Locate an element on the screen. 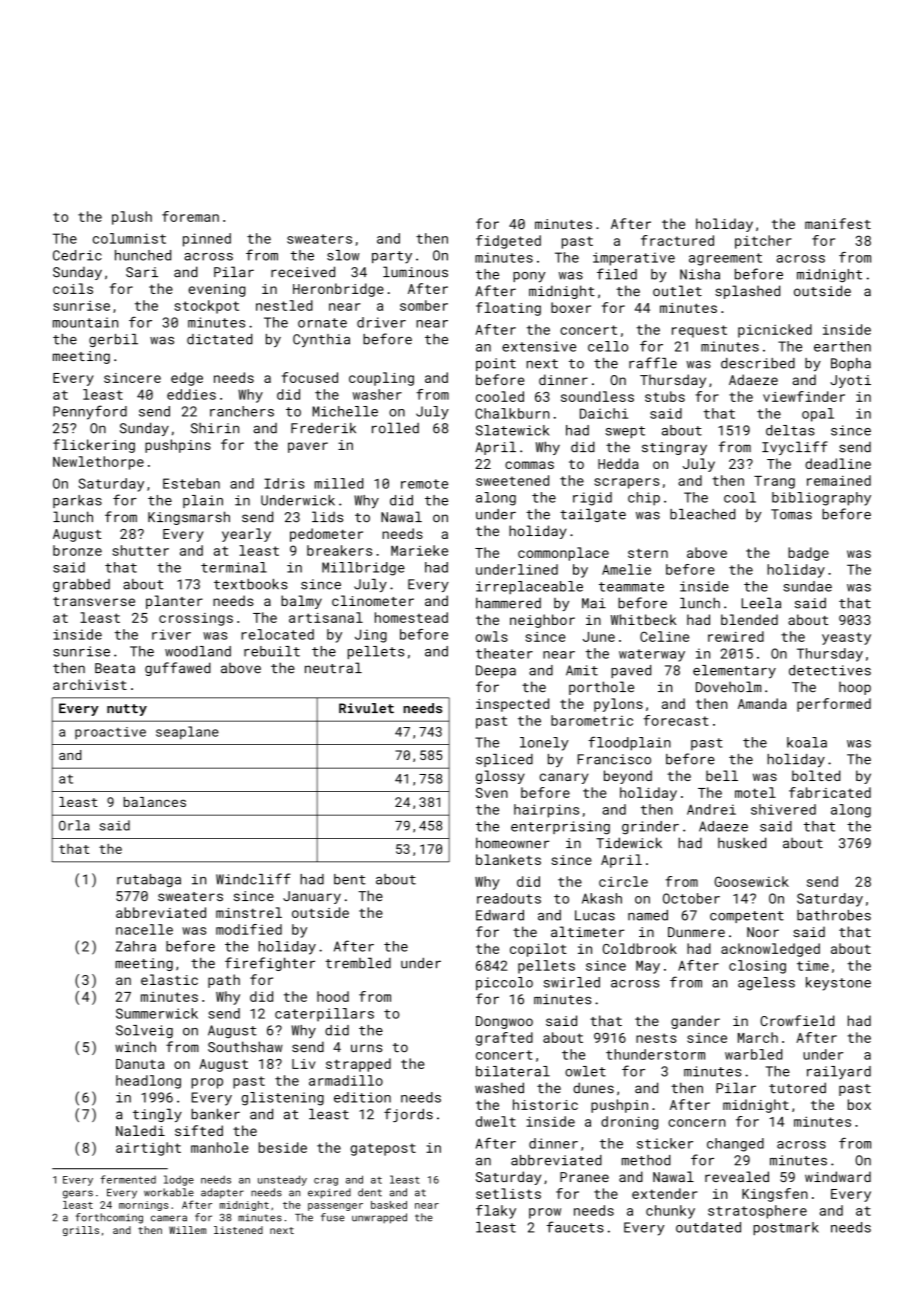 The width and height of the screenshot is (924, 1308). woodland is located at coordinates (198, 651).
